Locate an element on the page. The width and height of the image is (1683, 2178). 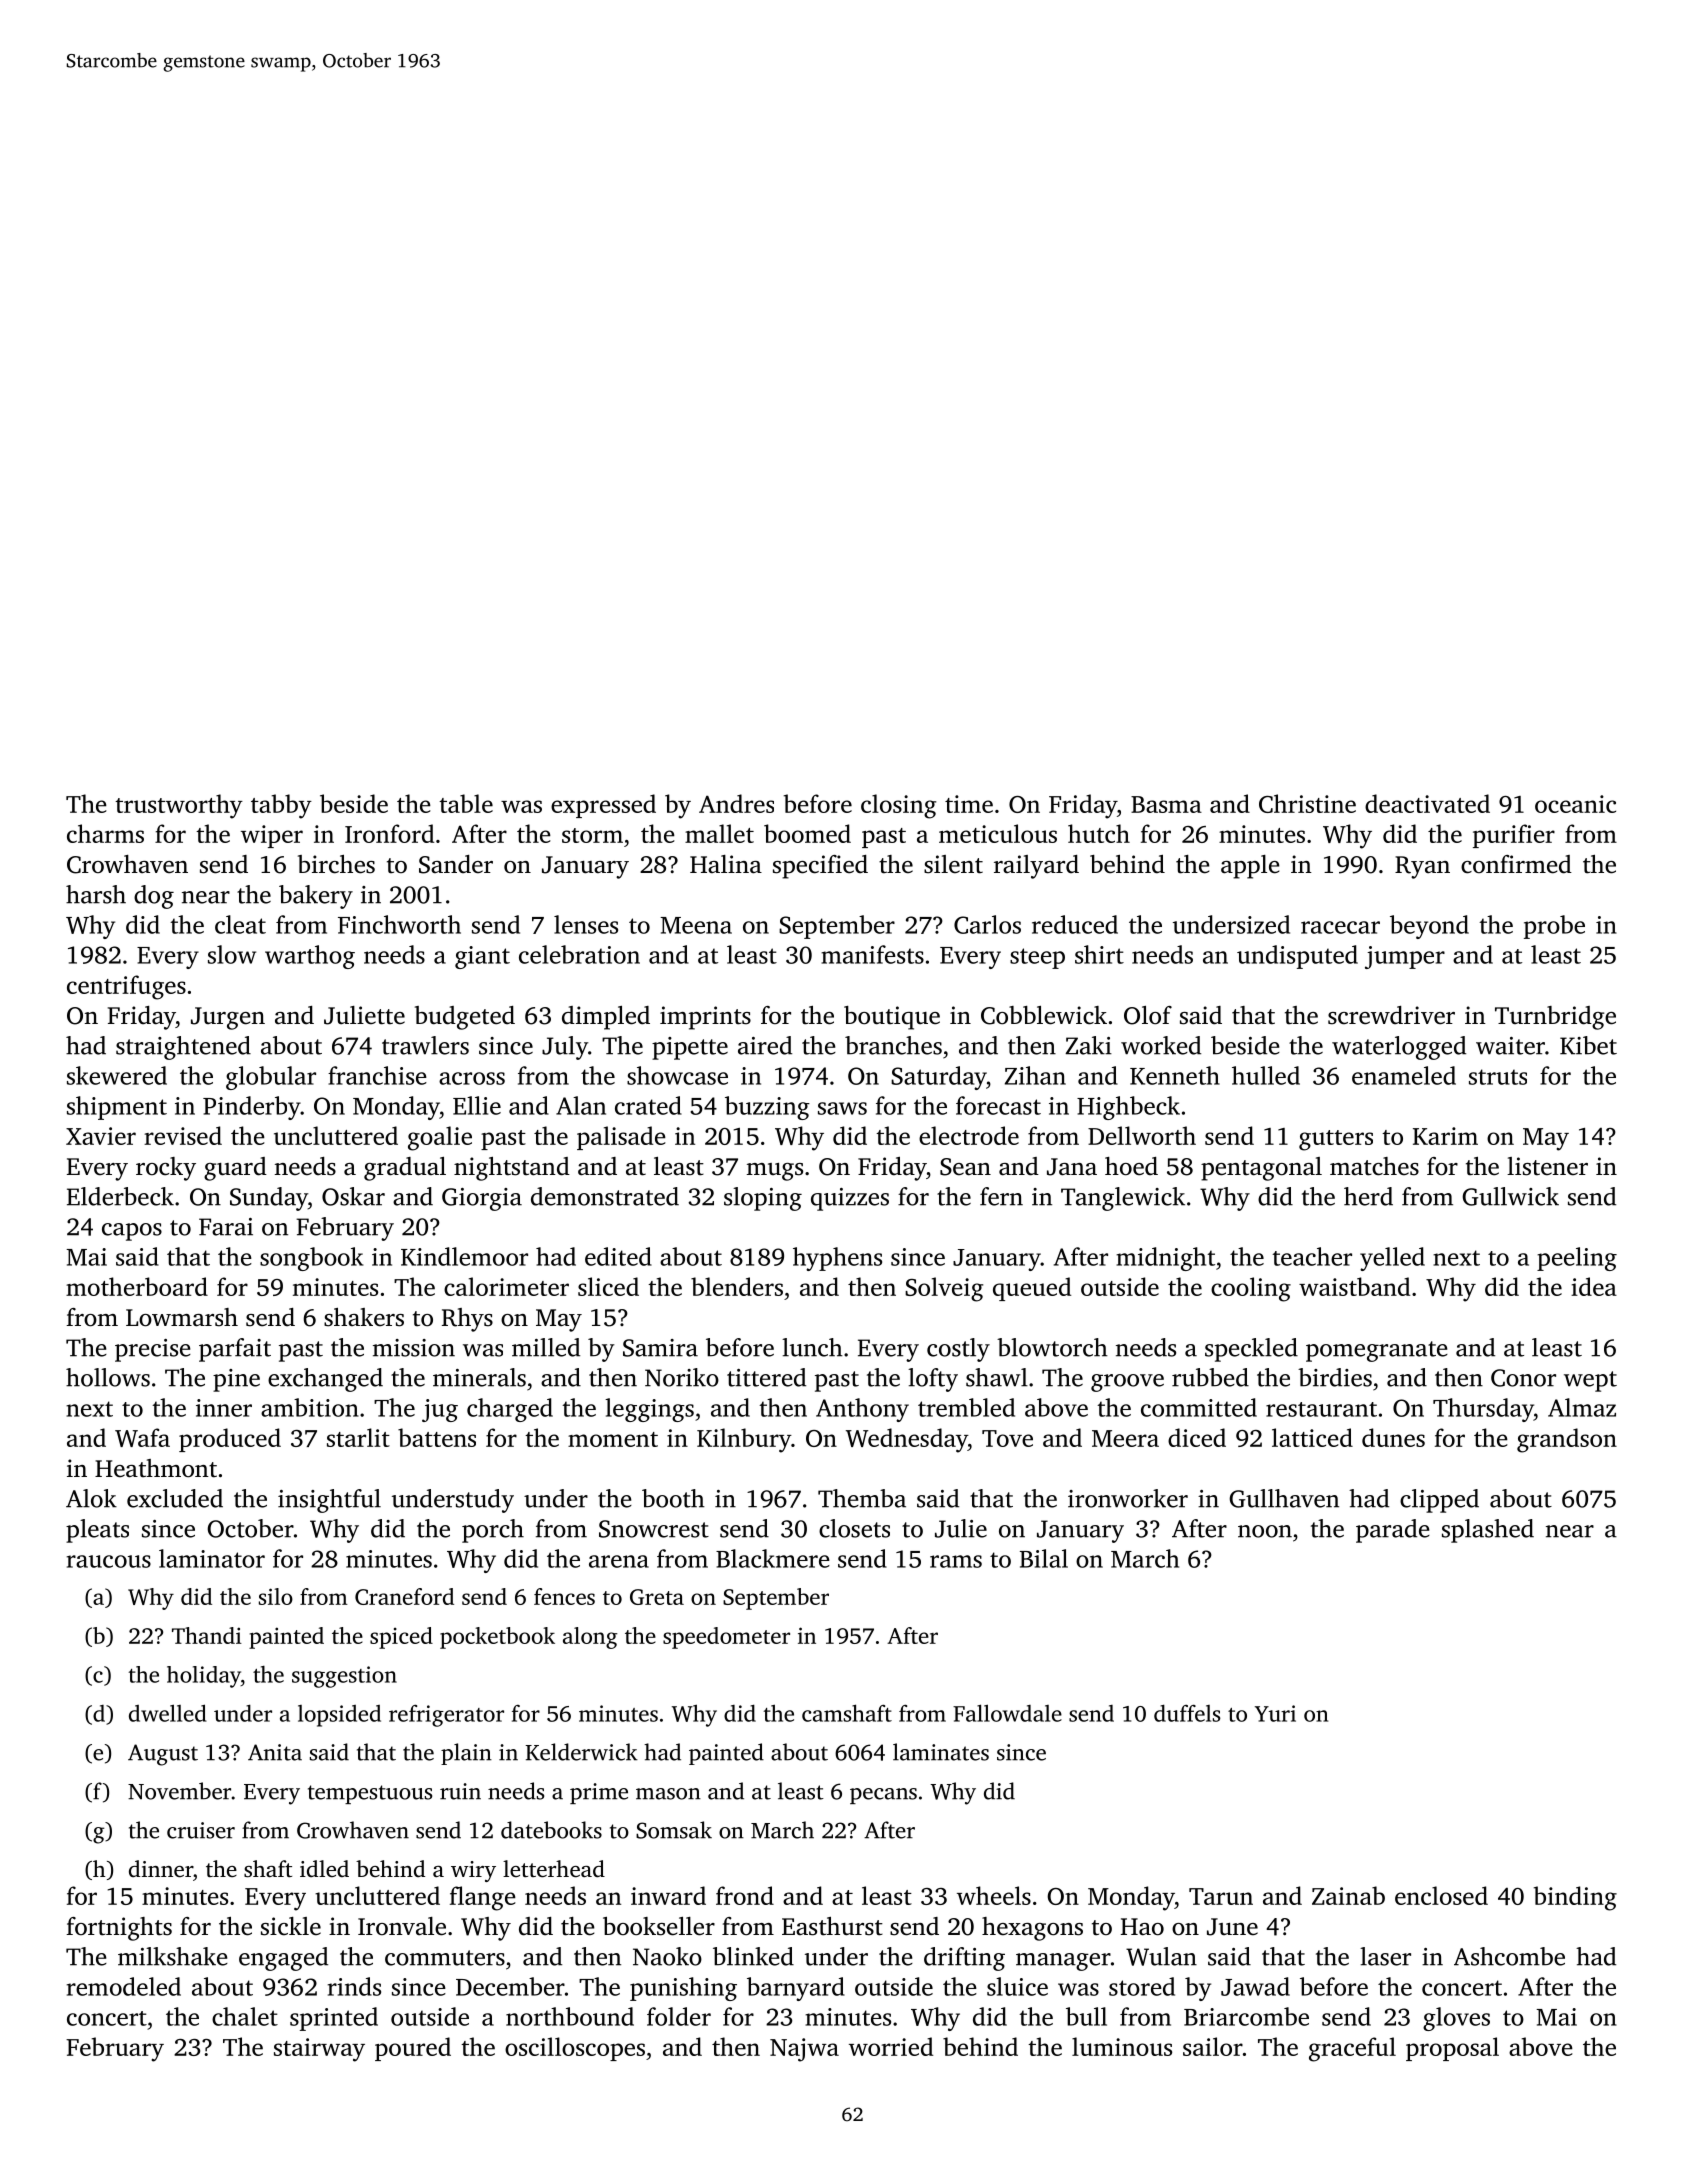
table is located at coordinates (466, 803).
